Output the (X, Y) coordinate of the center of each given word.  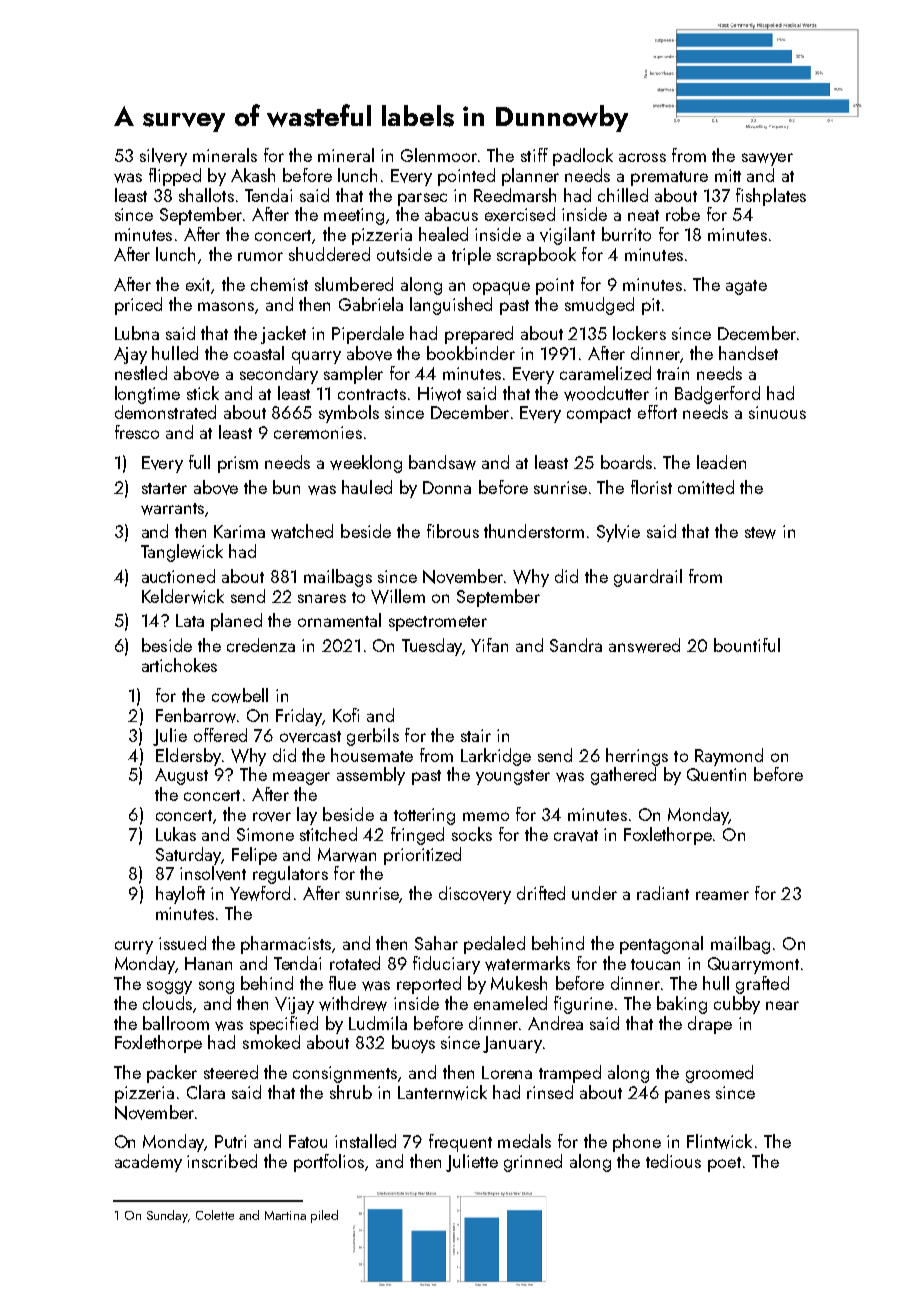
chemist (279, 284)
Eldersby (188, 757)
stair (476, 735)
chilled (623, 195)
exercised (520, 214)
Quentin (716, 774)
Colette (215, 1215)
